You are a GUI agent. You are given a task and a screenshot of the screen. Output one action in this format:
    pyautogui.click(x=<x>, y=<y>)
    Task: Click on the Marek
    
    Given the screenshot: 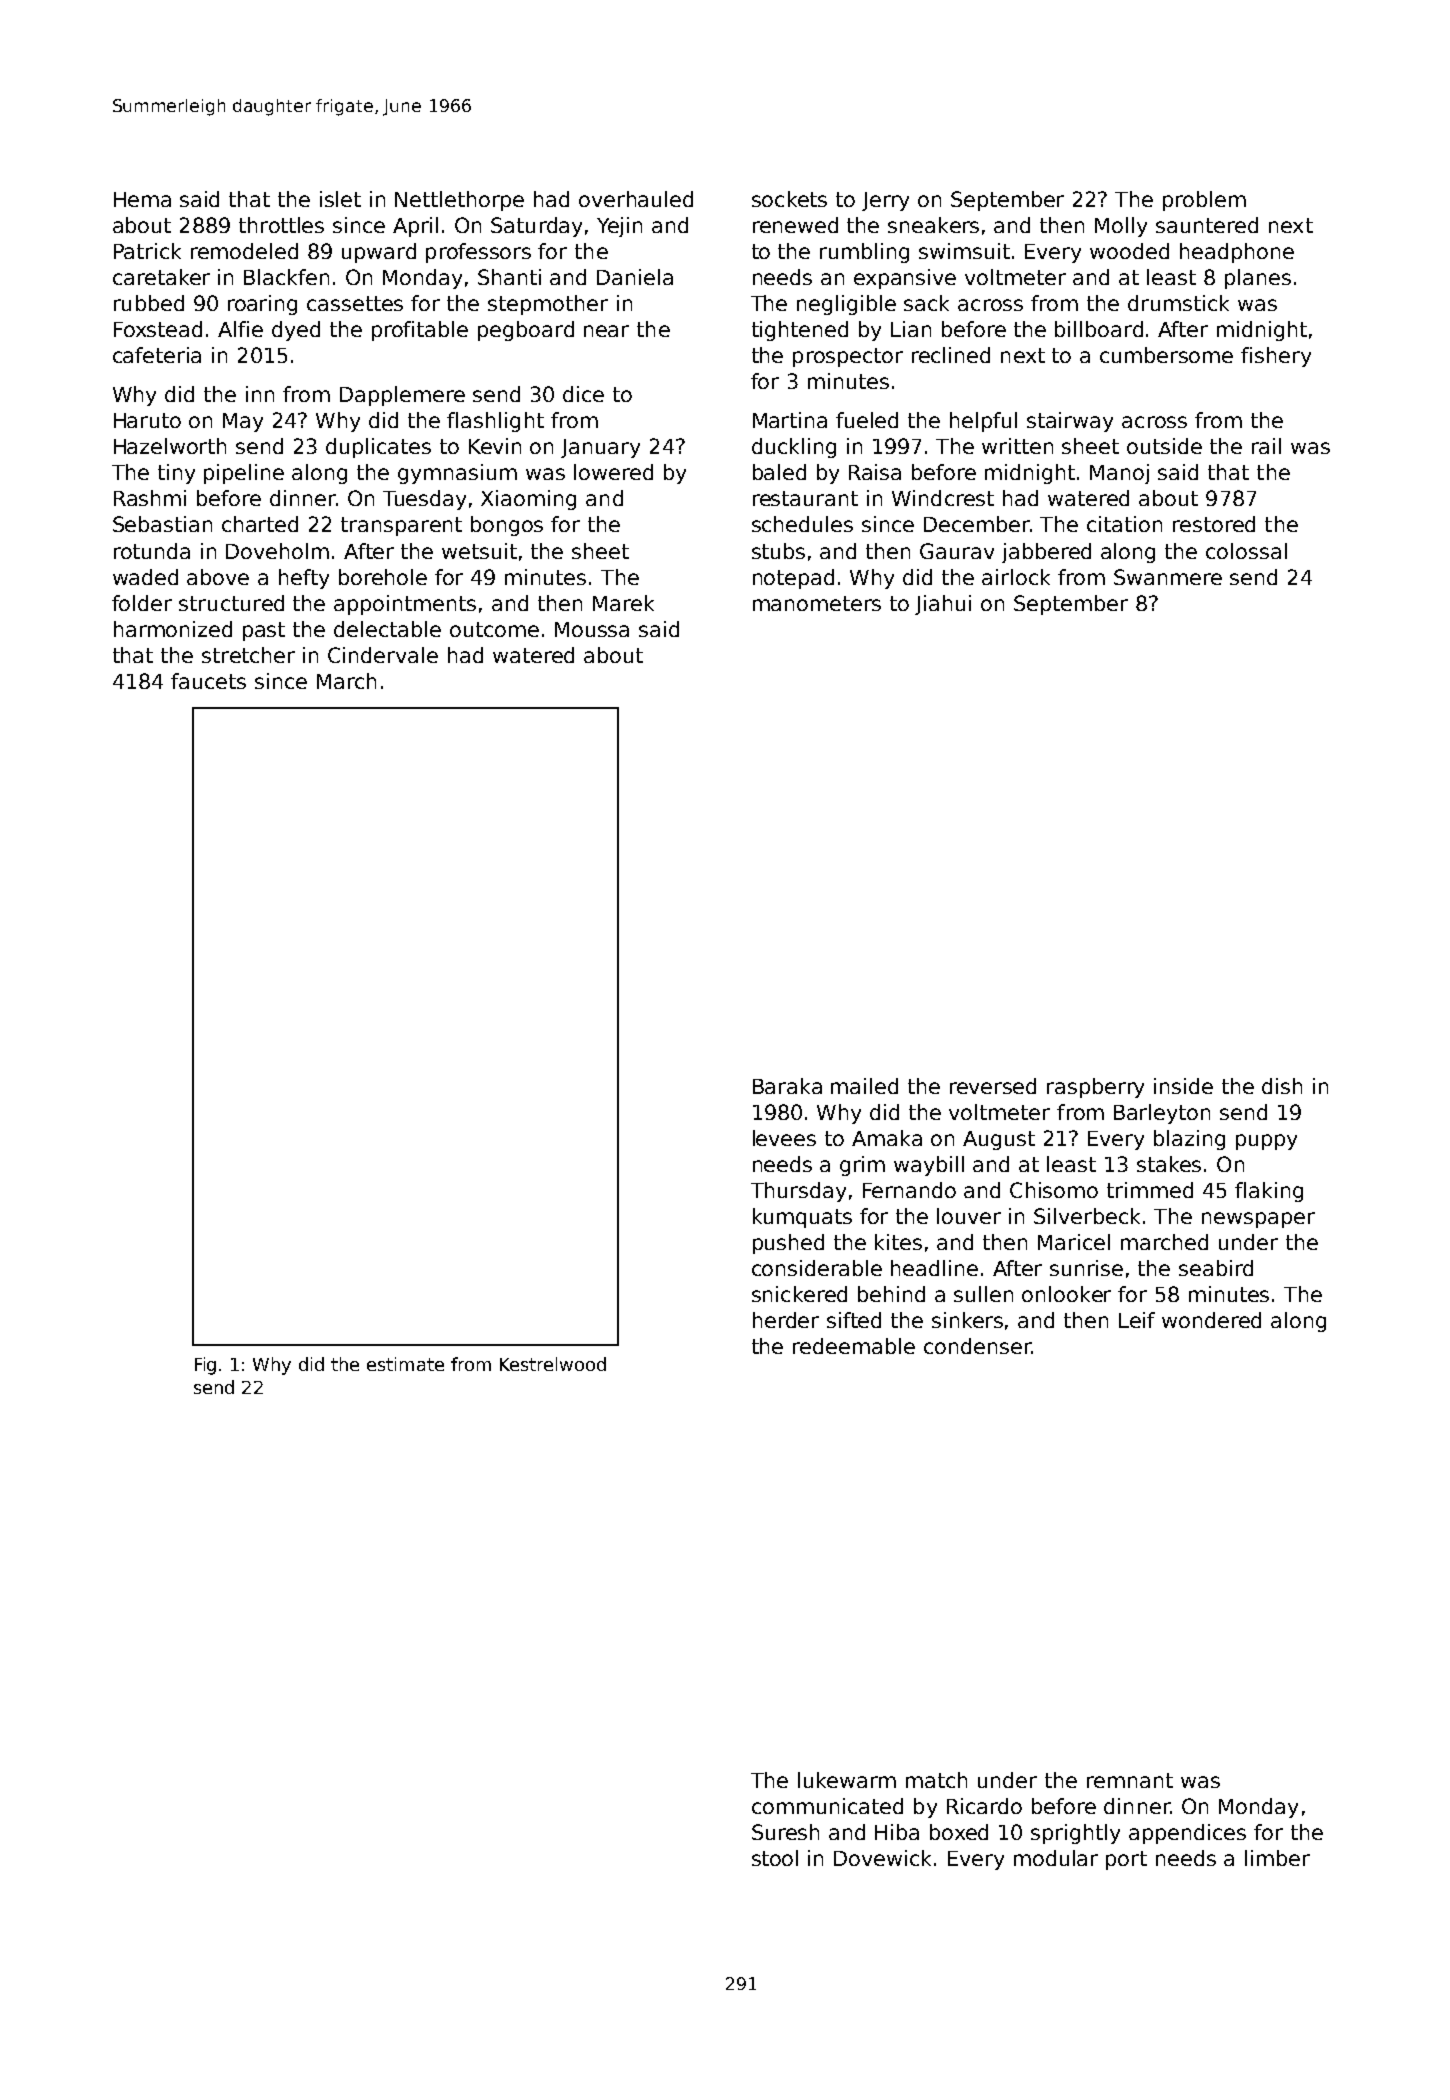 What is the action you would take?
    pyautogui.click(x=623, y=603)
